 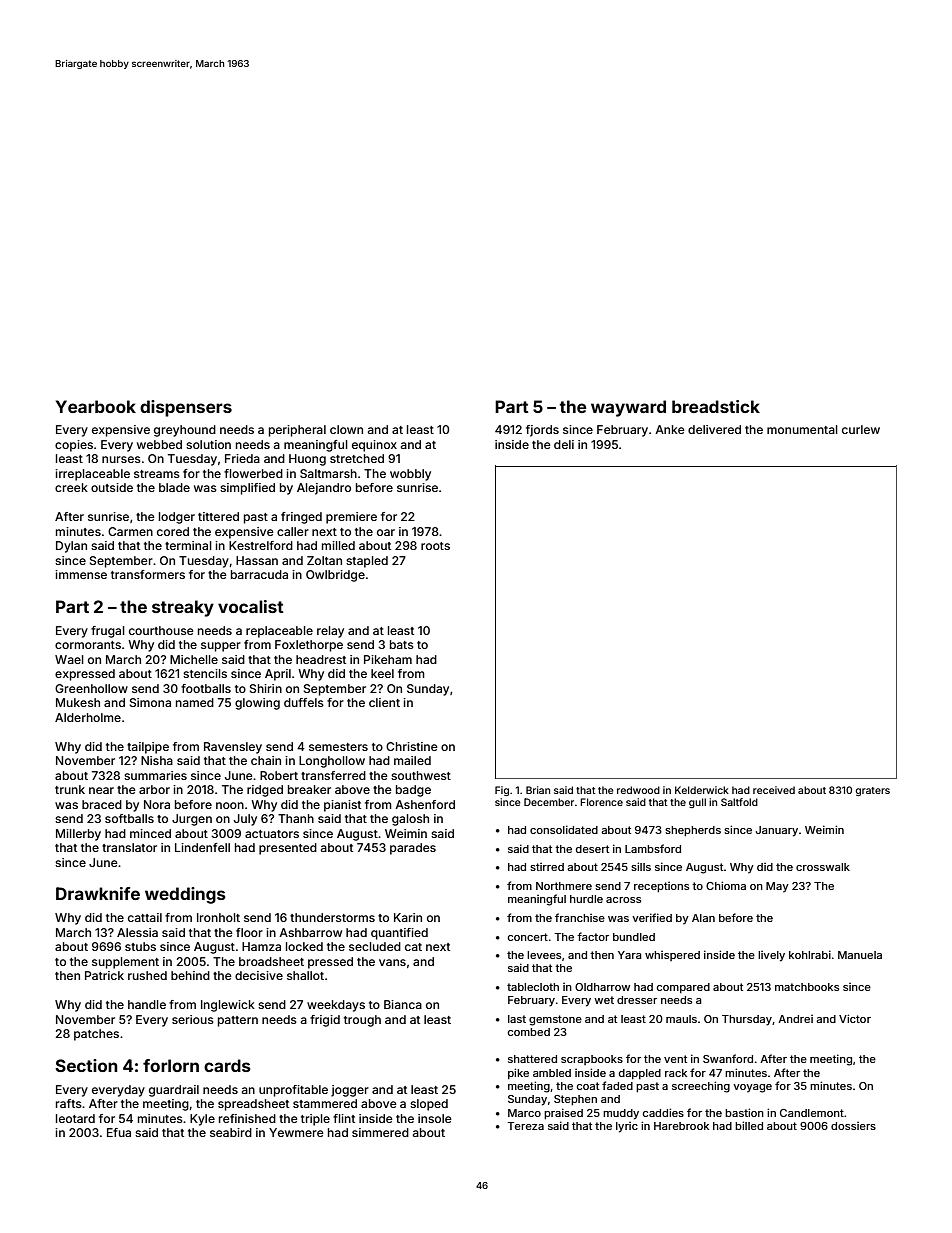 I want to click on keel, so click(x=382, y=673).
